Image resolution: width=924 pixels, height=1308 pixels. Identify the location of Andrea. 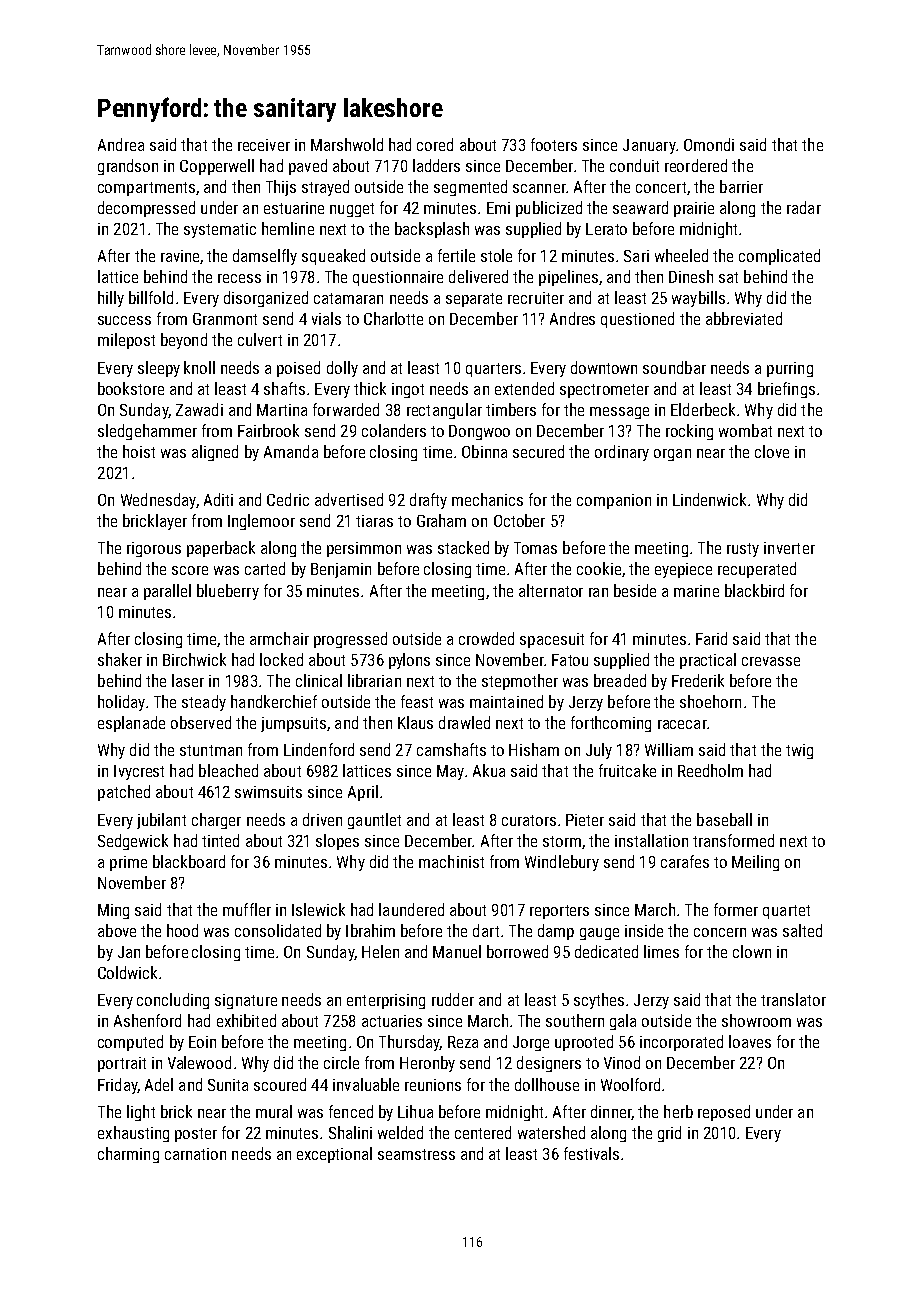
(121, 144).
